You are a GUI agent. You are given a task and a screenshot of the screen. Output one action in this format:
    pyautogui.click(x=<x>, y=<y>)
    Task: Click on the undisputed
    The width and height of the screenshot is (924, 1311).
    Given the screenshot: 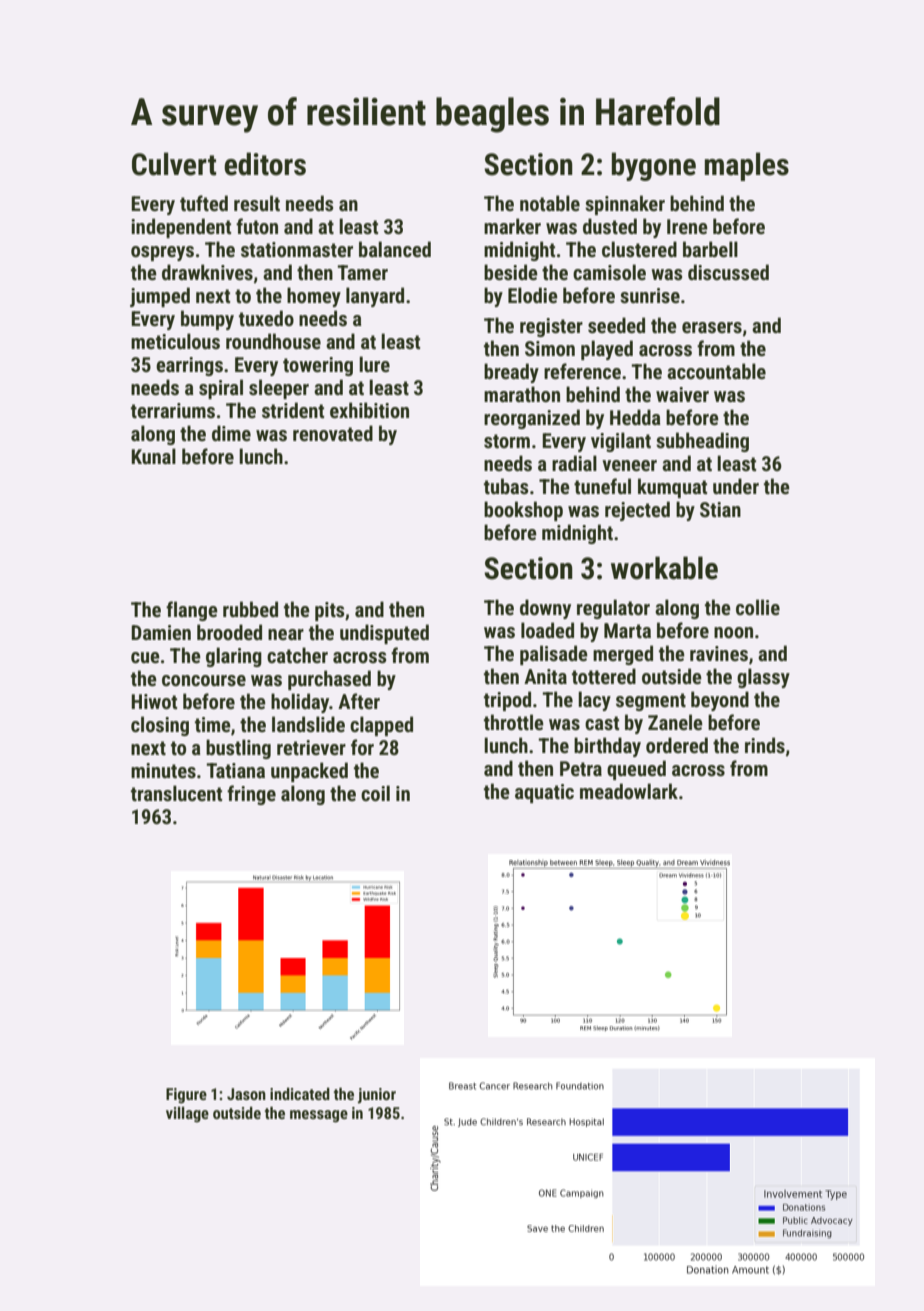 What is the action you would take?
    pyautogui.click(x=384, y=634)
